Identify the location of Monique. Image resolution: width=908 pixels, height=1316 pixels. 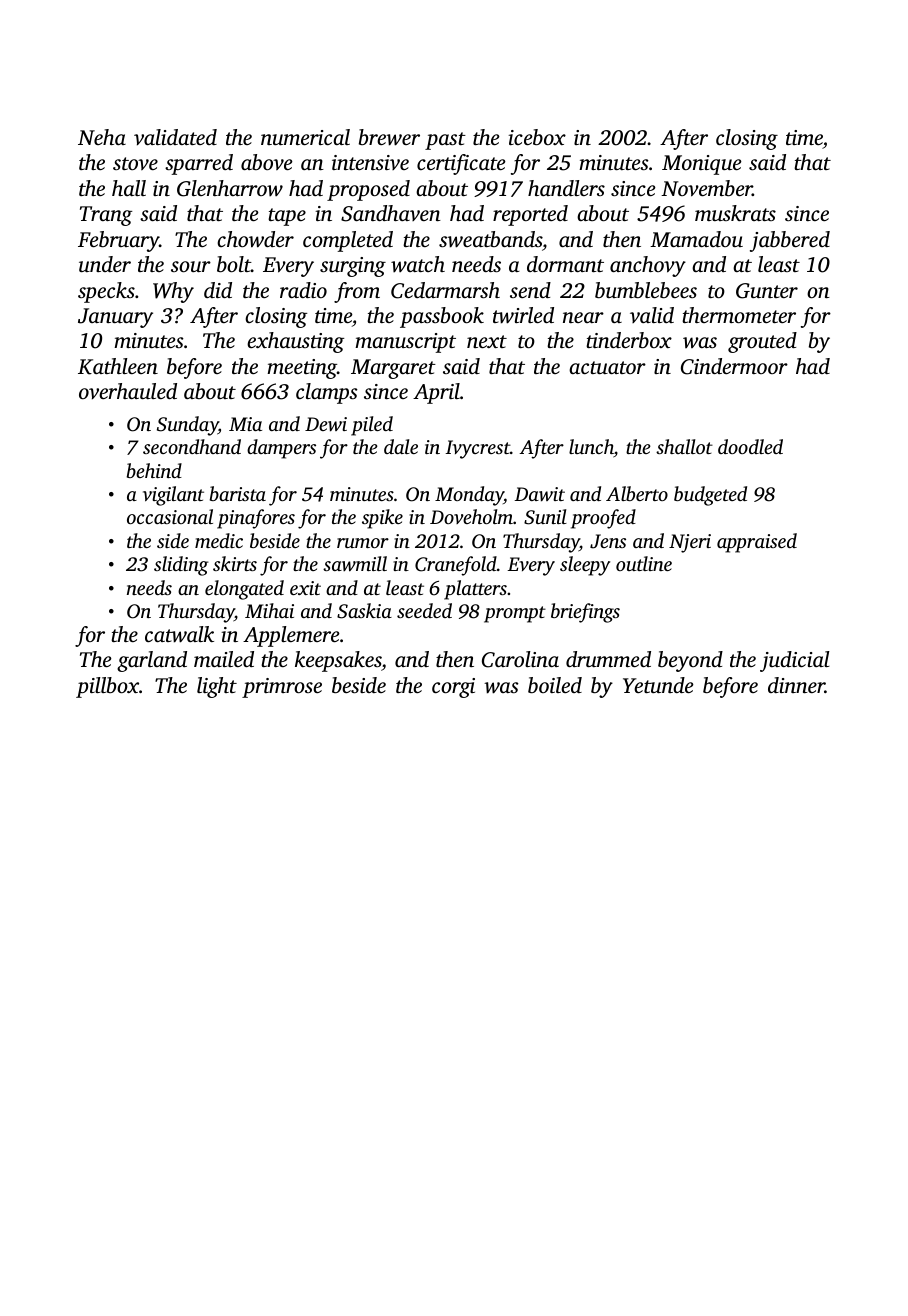
(702, 165).
